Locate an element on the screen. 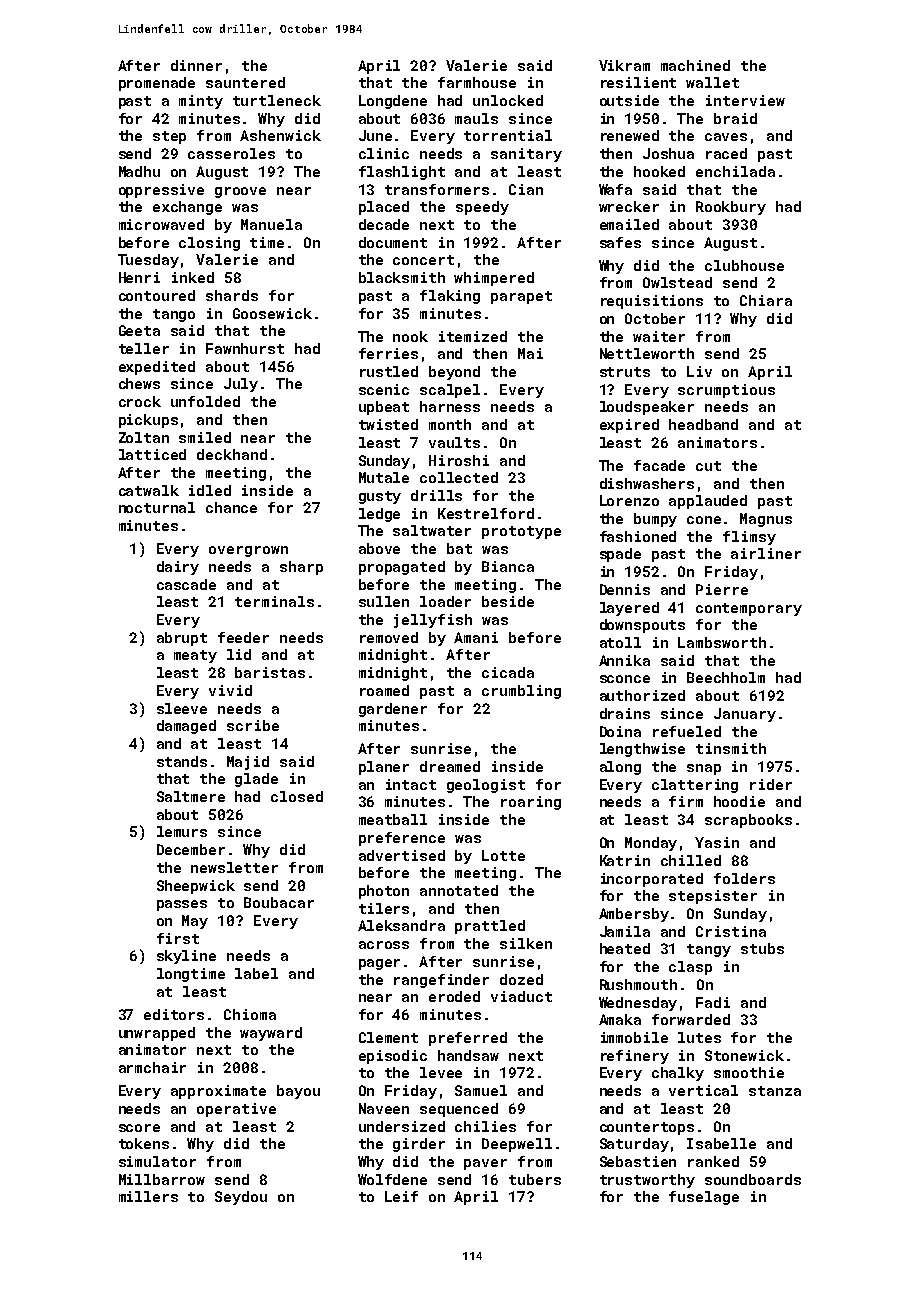 The image size is (924, 1308). decade is located at coordinates (384, 224).
